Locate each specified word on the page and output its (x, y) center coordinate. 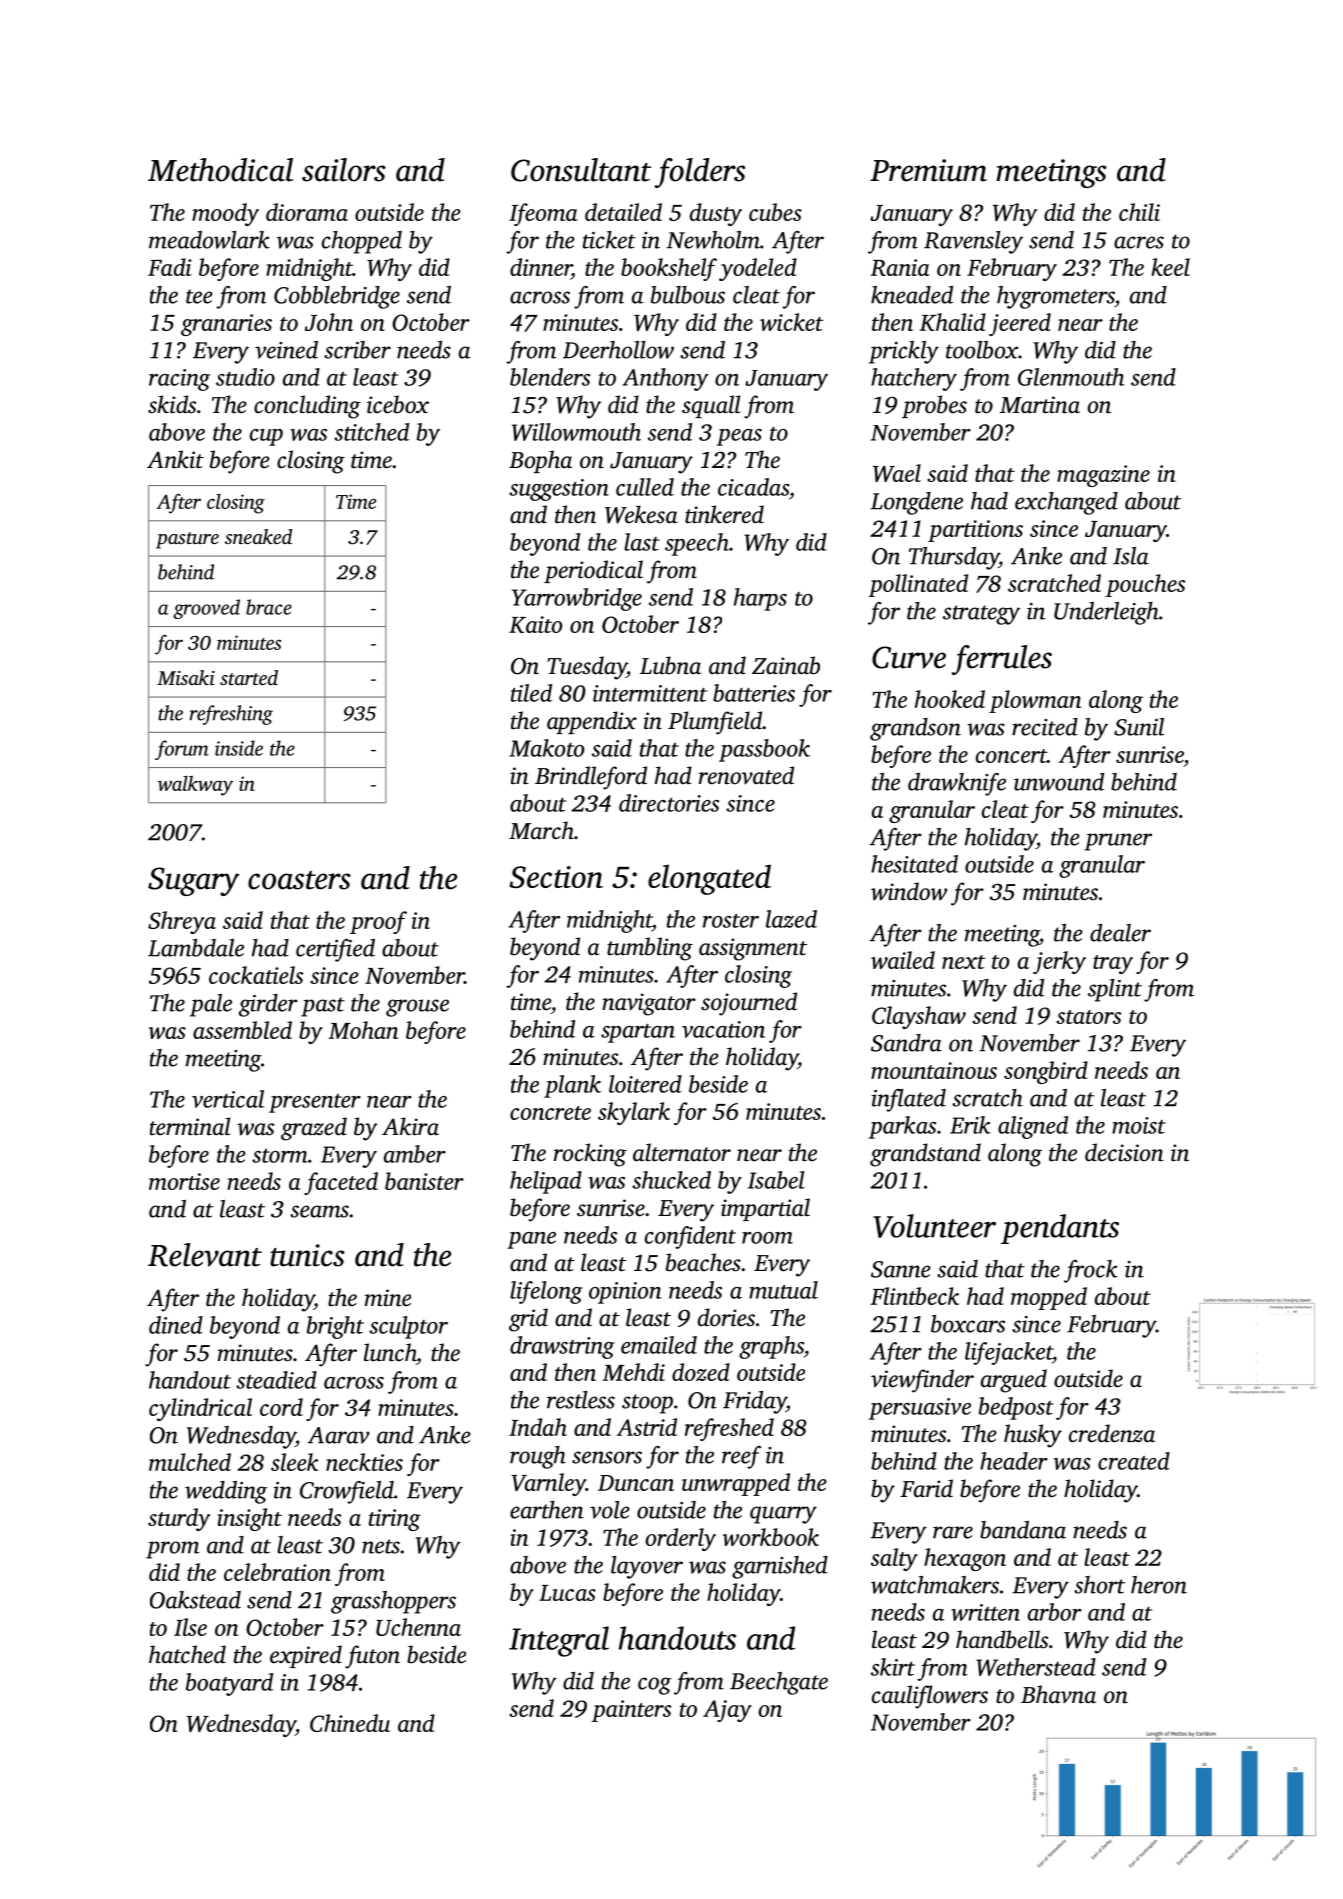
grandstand (925, 1155)
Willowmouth (576, 432)
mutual (783, 1290)
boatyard (229, 1684)
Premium (928, 170)
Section (556, 877)
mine (388, 1298)
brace (269, 607)
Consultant (581, 170)
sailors (344, 170)
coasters (299, 880)
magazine (1103, 476)
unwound (1059, 782)
